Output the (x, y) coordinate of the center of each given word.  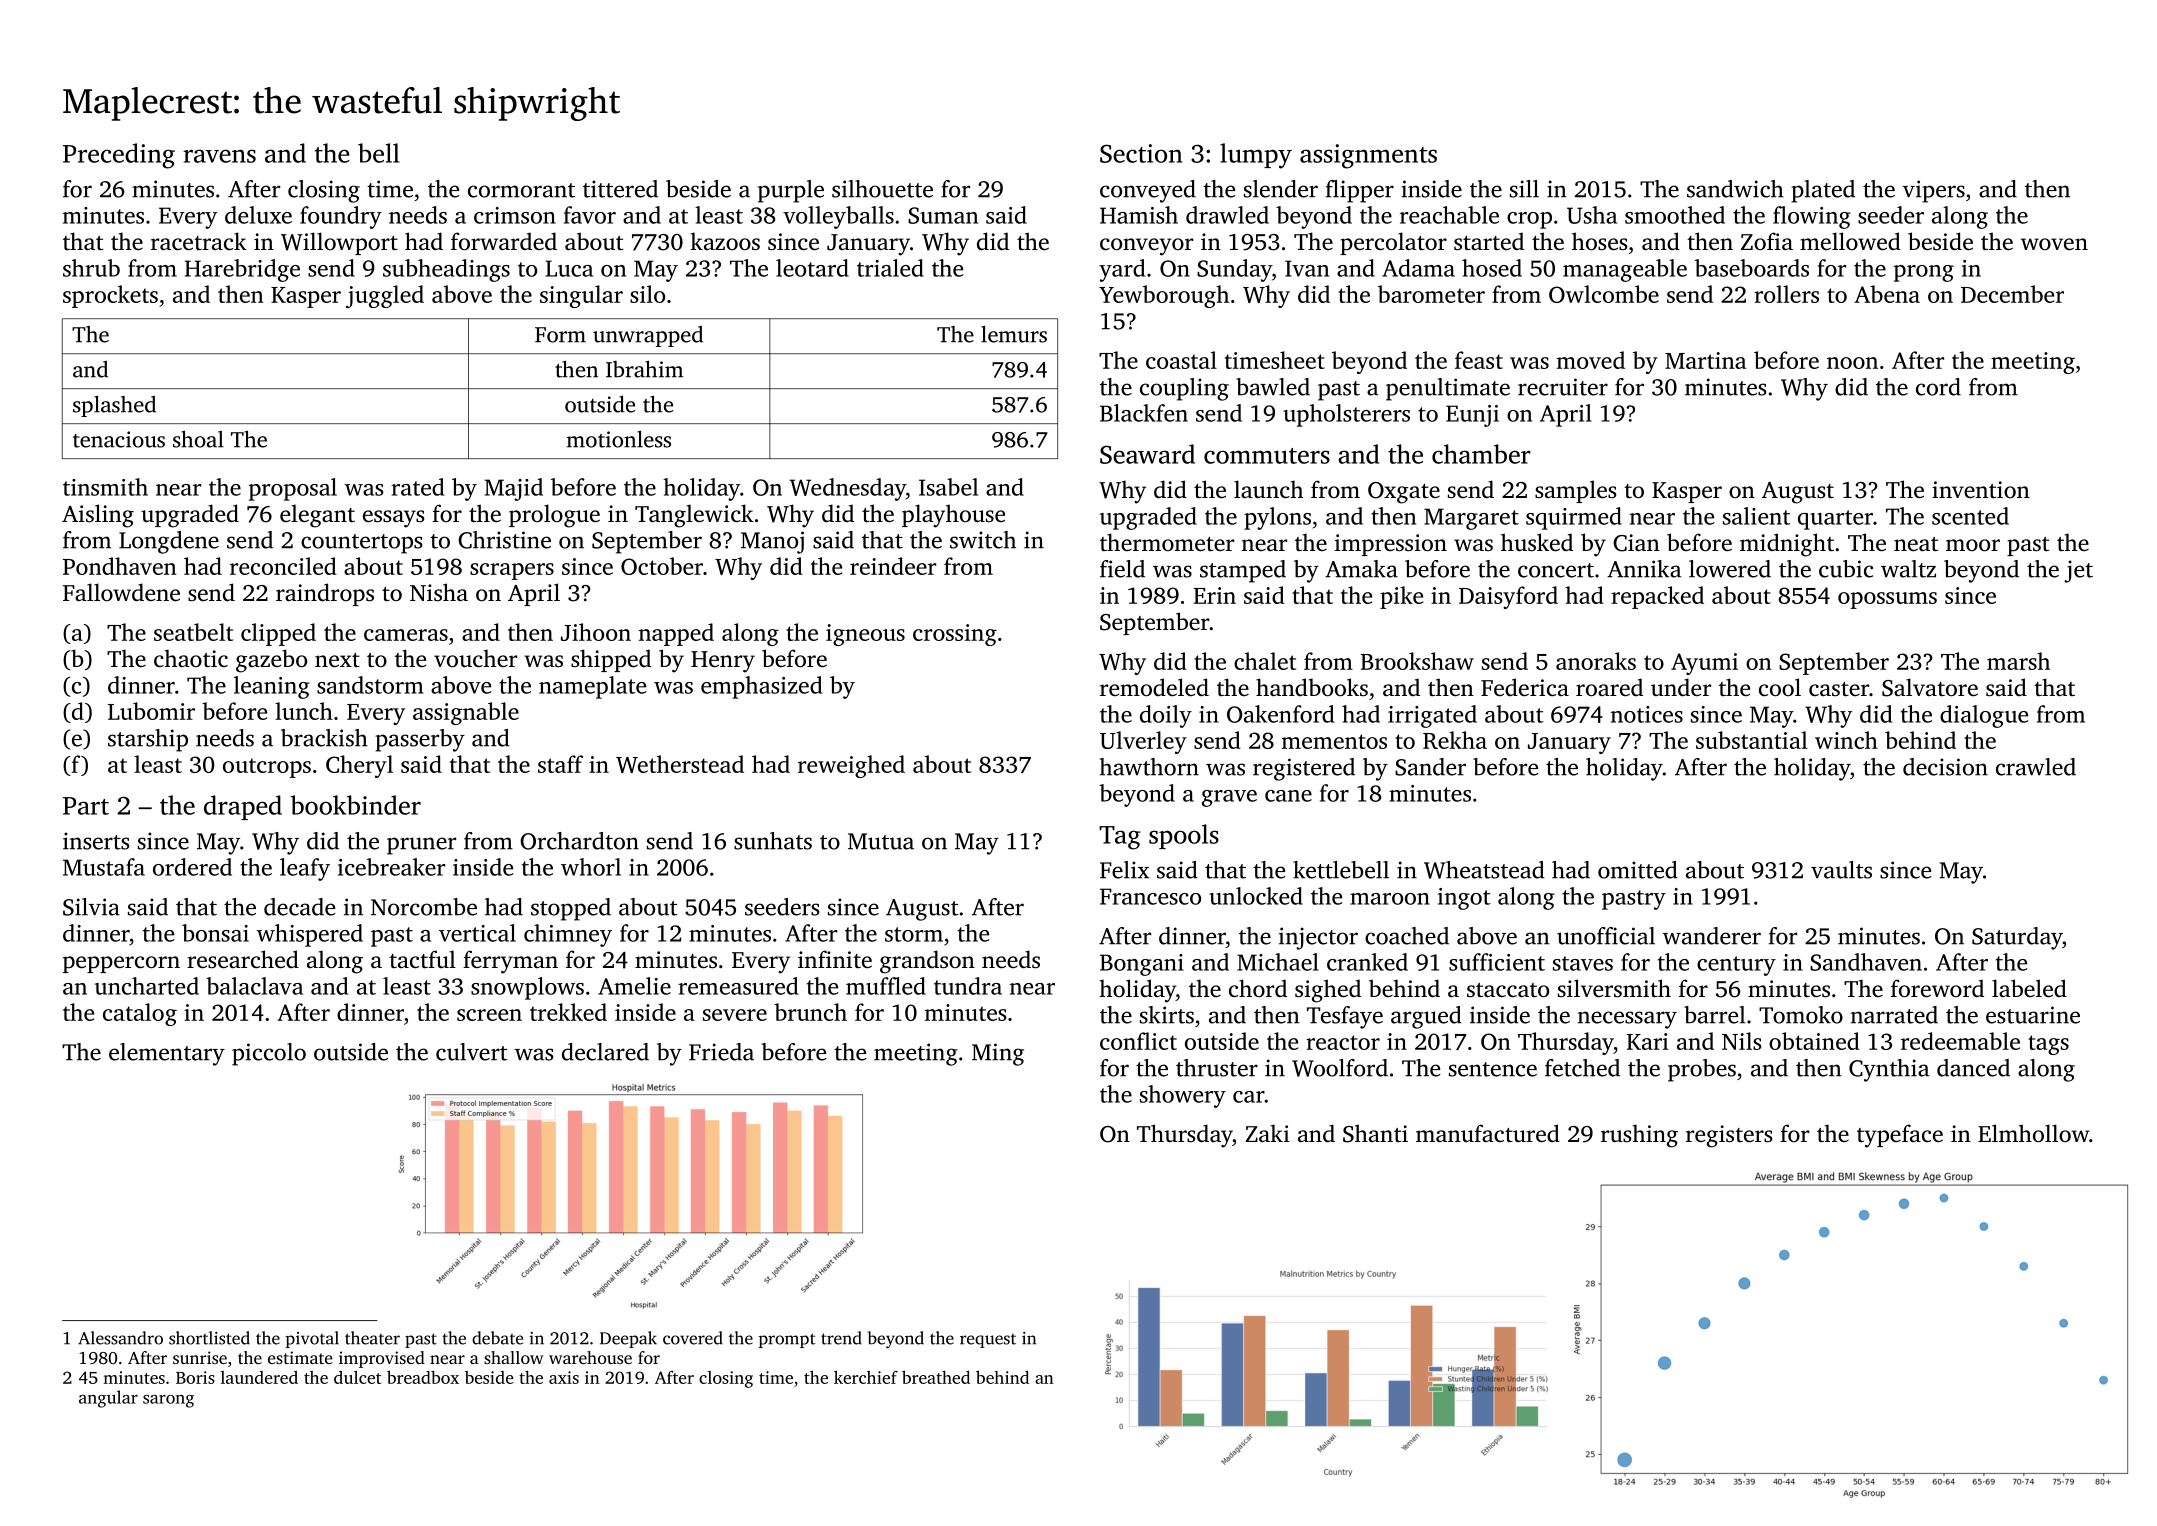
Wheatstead (1484, 870)
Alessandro (120, 1338)
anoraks (1596, 661)
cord (1938, 387)
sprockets (110, 296)
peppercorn (121, 964)
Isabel (948, 487)
